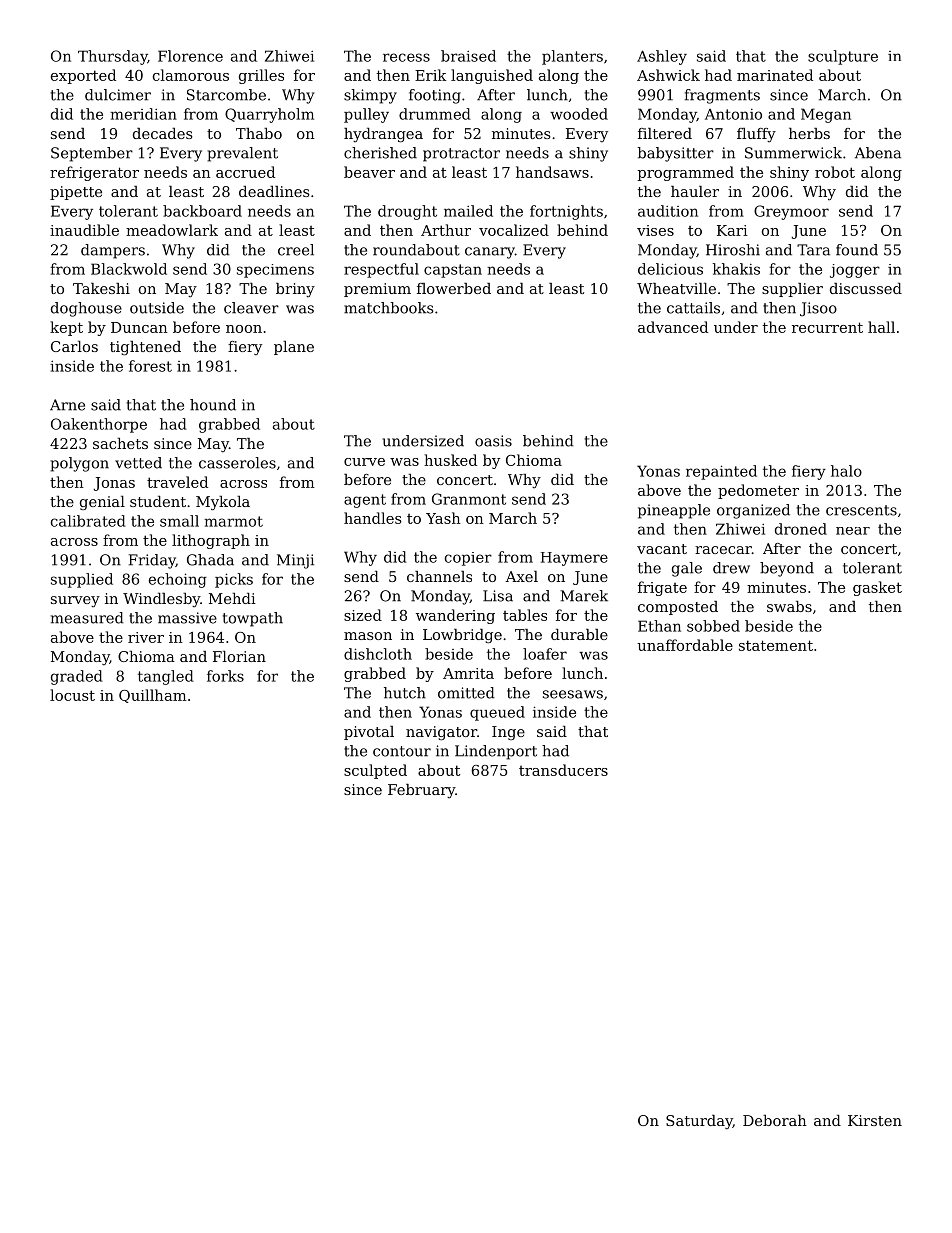 This screenshot has width=952, height=1233. Describe the element at coordinates (373, 518) in the screenshot. I see `handles` at that location.
